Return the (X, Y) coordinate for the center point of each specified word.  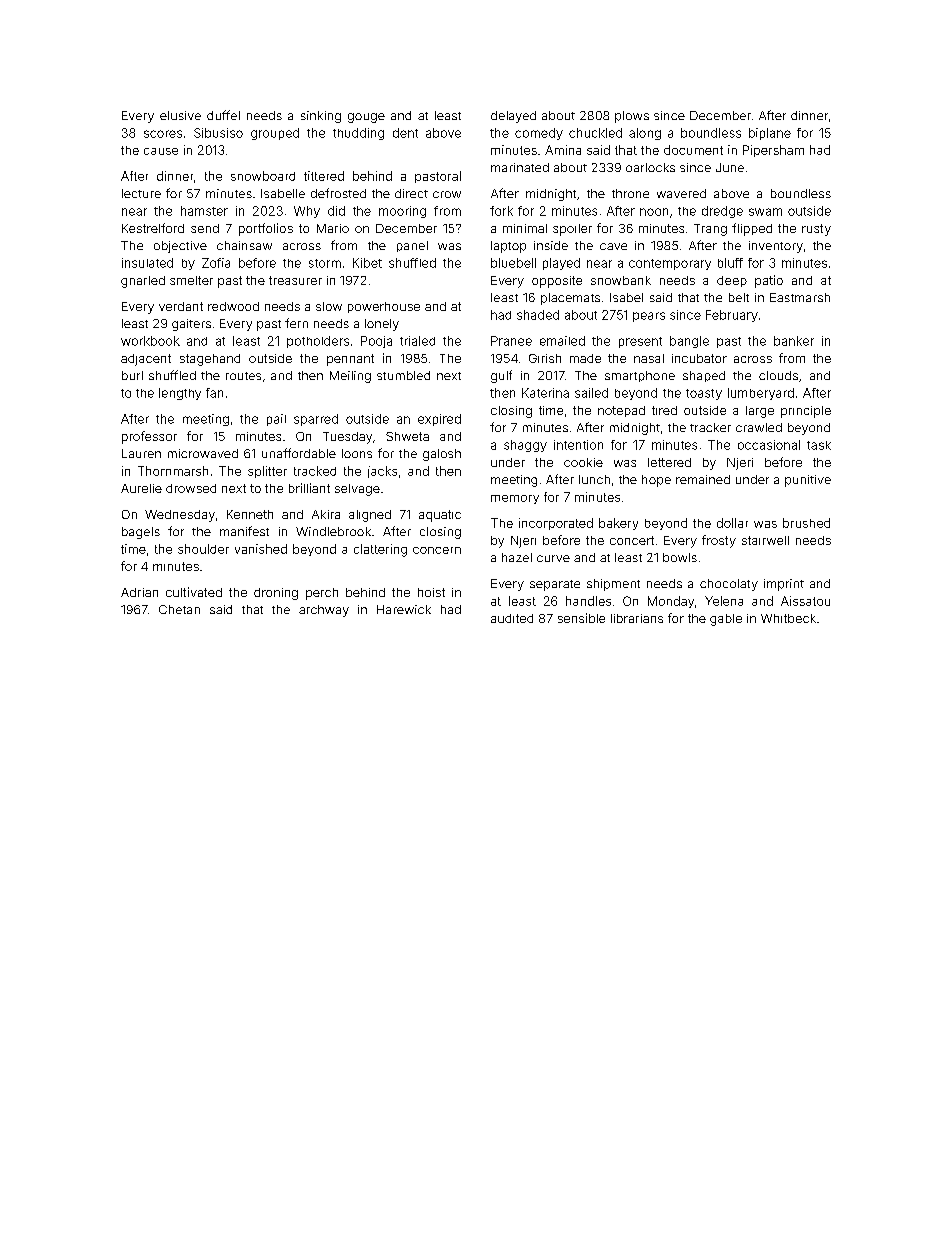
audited (512, 618)
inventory (776, 247)
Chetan (179, 609)
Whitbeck (788, 618)
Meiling (350, 377)
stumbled (403, 375)
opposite (557, 282)
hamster (204, 211)
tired (664, 410)
